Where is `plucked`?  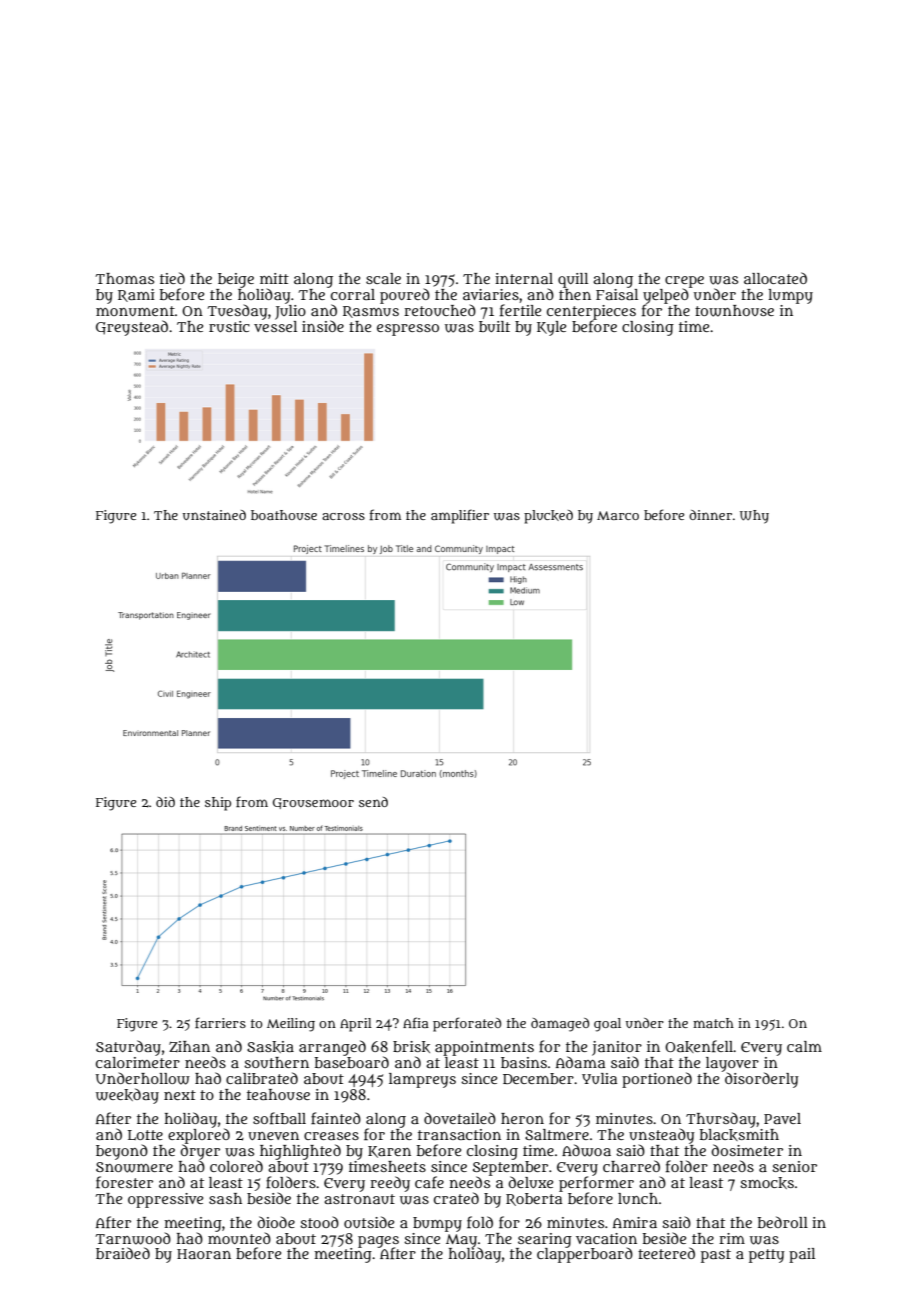
plucked is located at coordinates (548, 517).
